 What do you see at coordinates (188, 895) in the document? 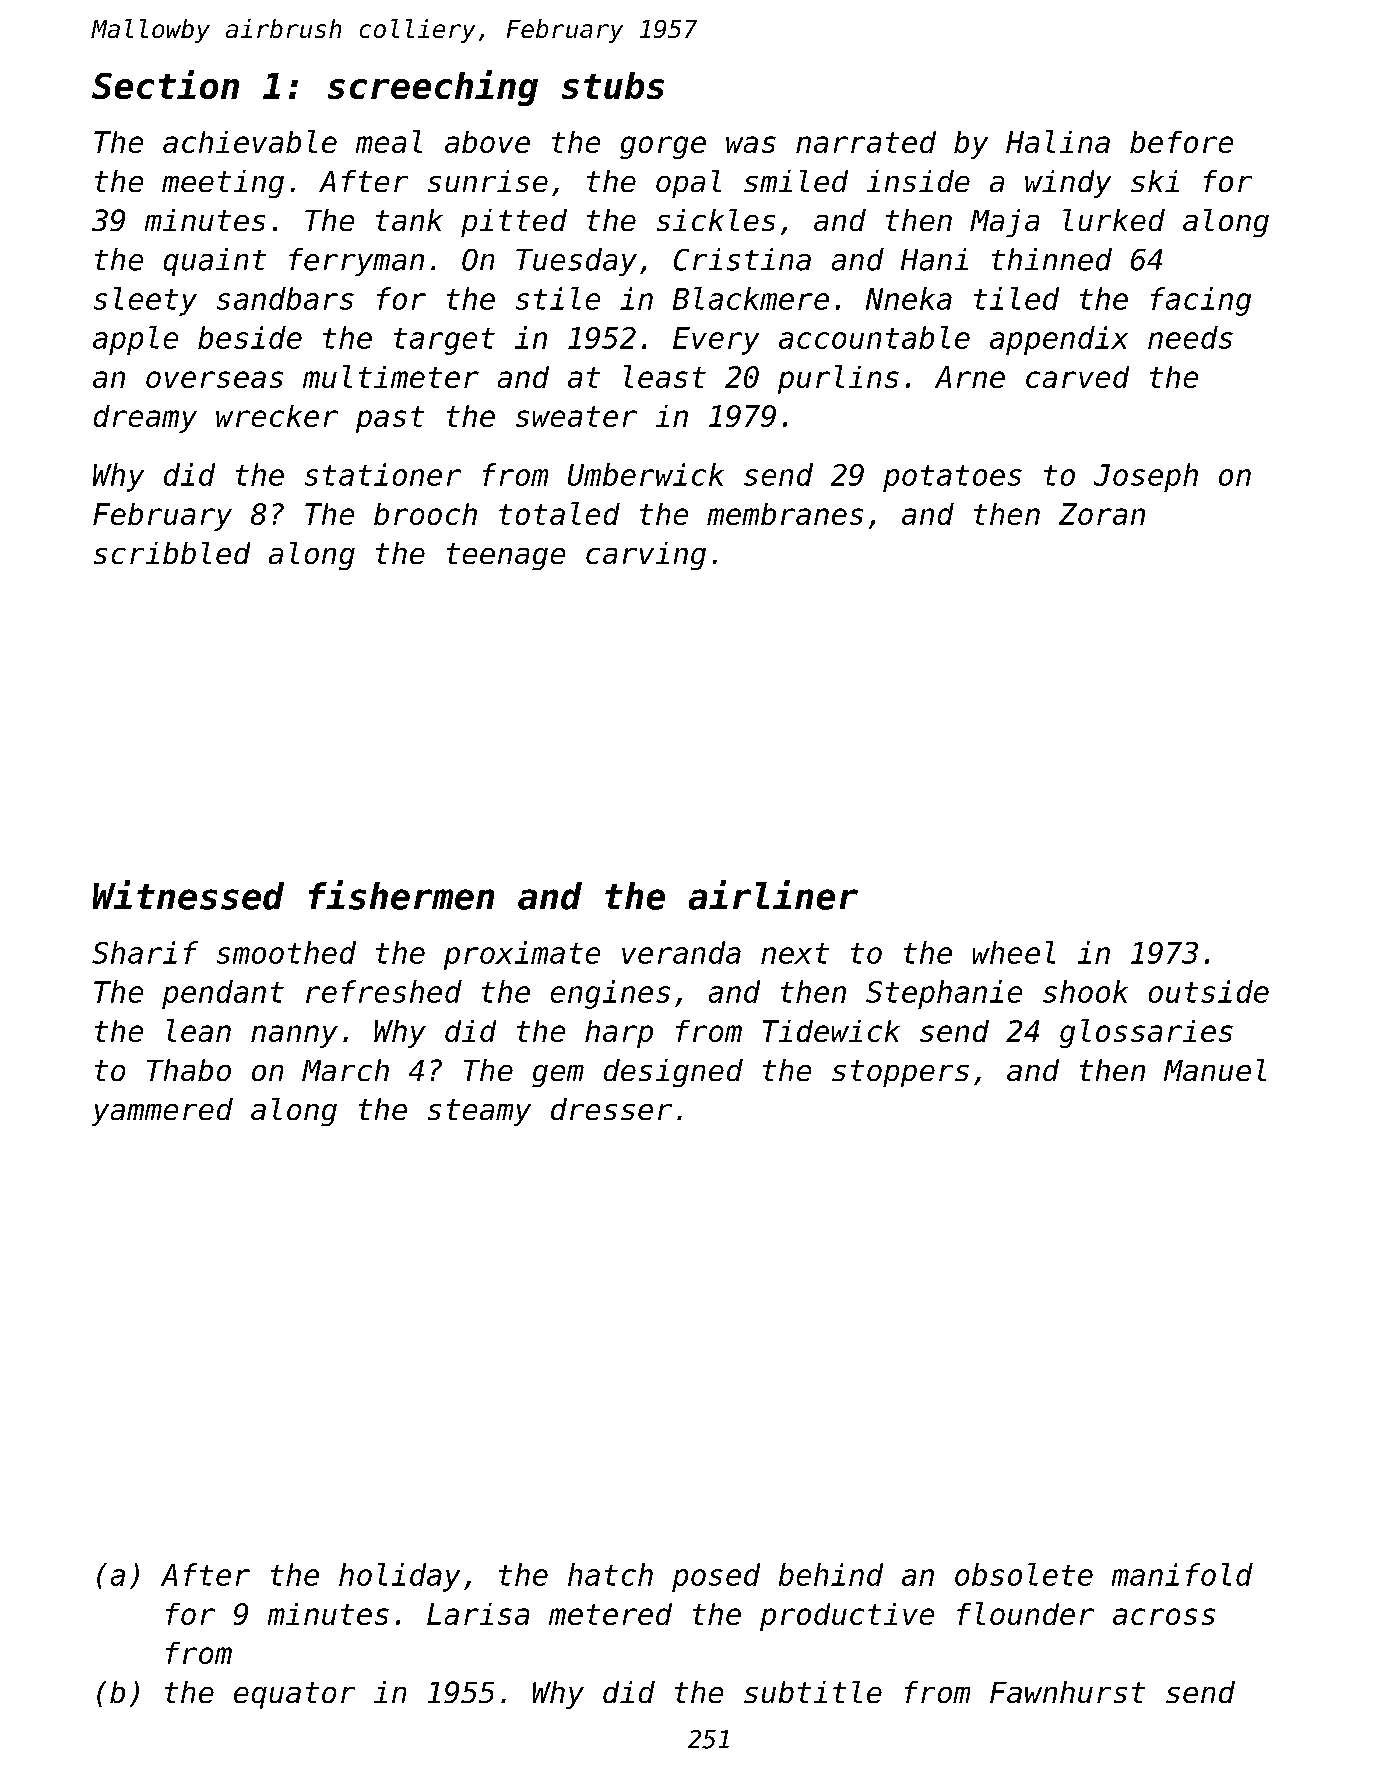
I see `Witnessed` at bounding box center [188, 895].
